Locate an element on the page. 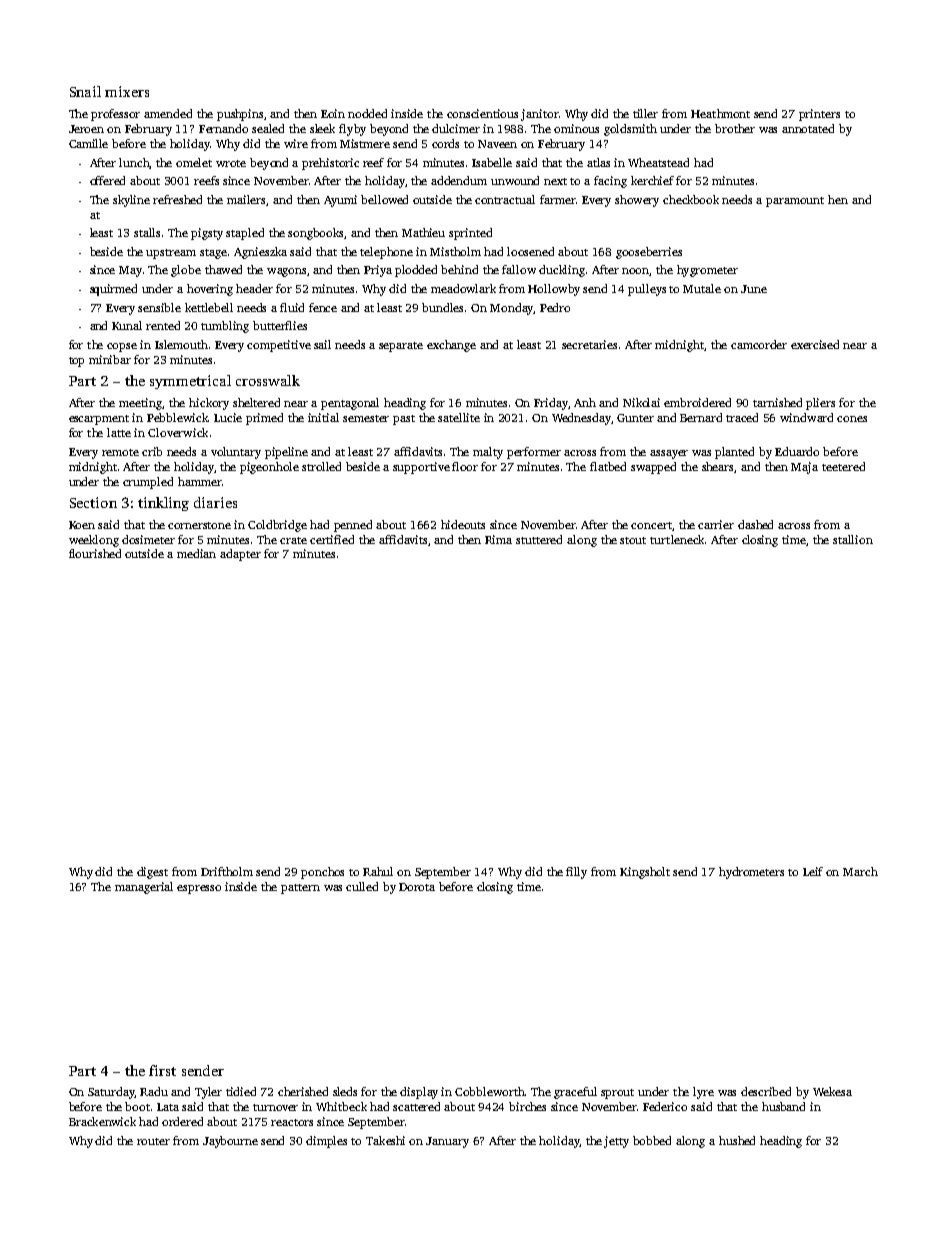  flourished is located at coordinates (95, 553).
